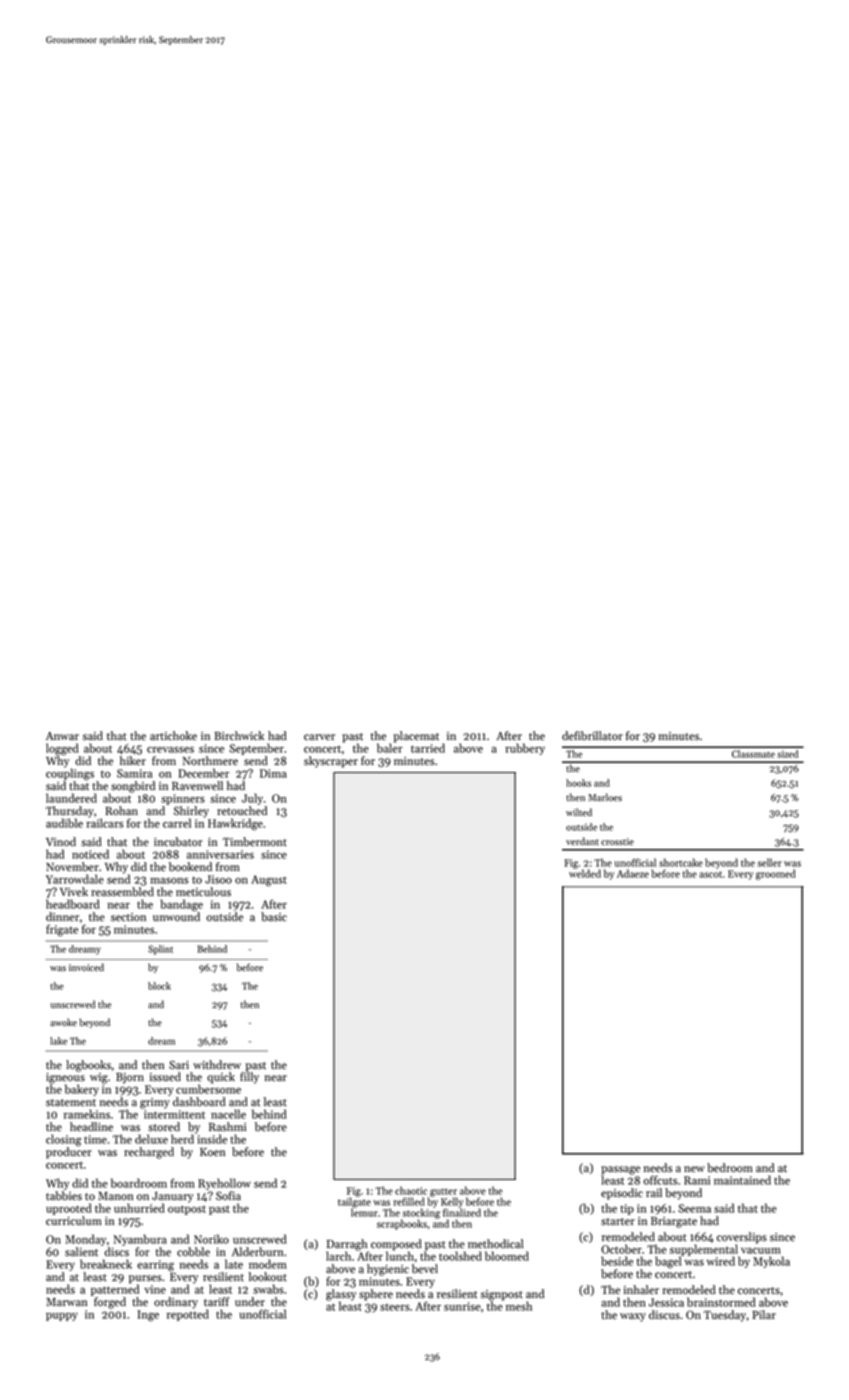  I want to click on composed, so click(396, 1245).
